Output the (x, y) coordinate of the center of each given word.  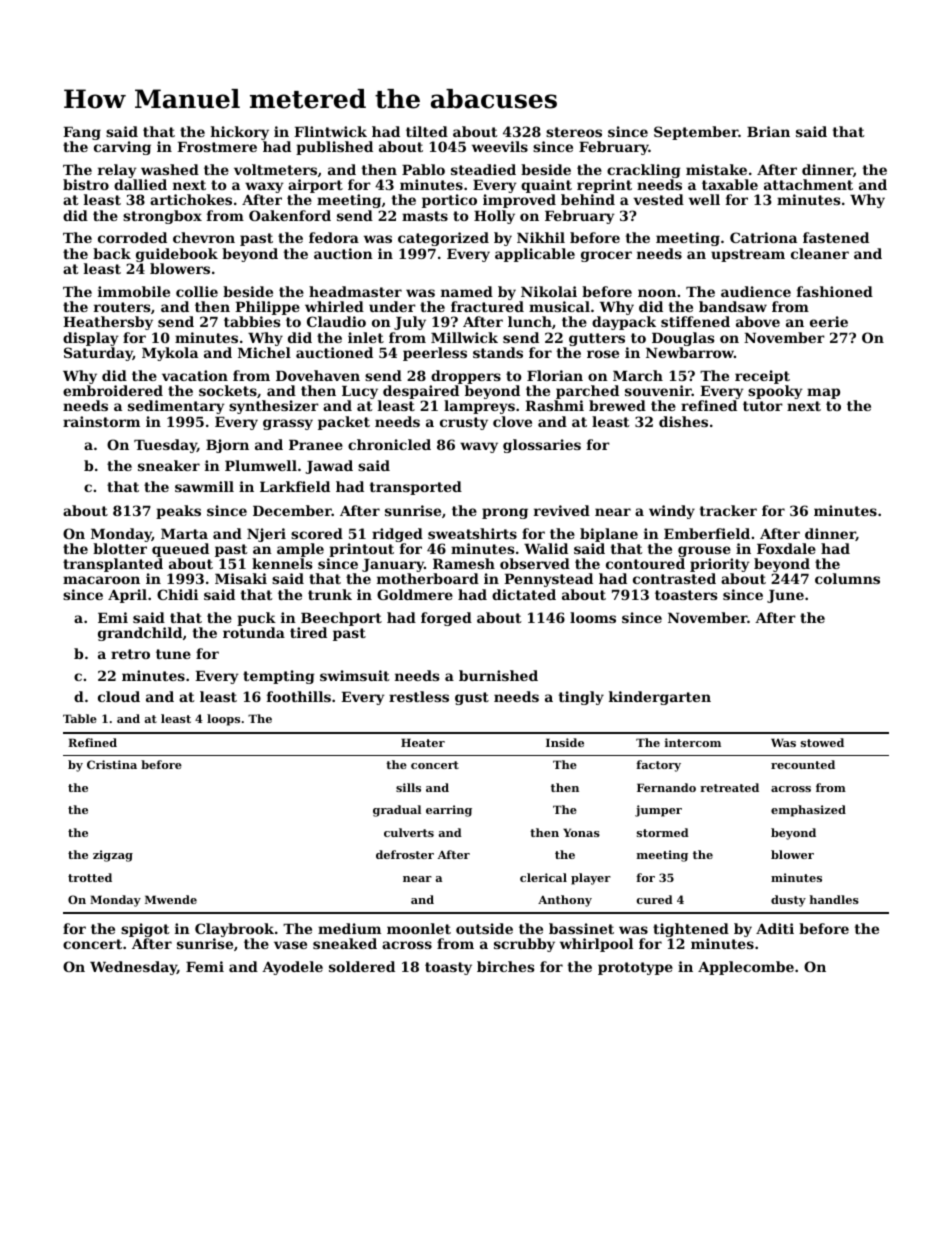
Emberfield (707, 533)
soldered (362, 966)
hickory (240, 133)
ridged (397, 535)
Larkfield (295, 486)
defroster (405, 854)
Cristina (112, 764)
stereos (574, 132)
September (696, 133)
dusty (788, 901)
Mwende (171, 899)
